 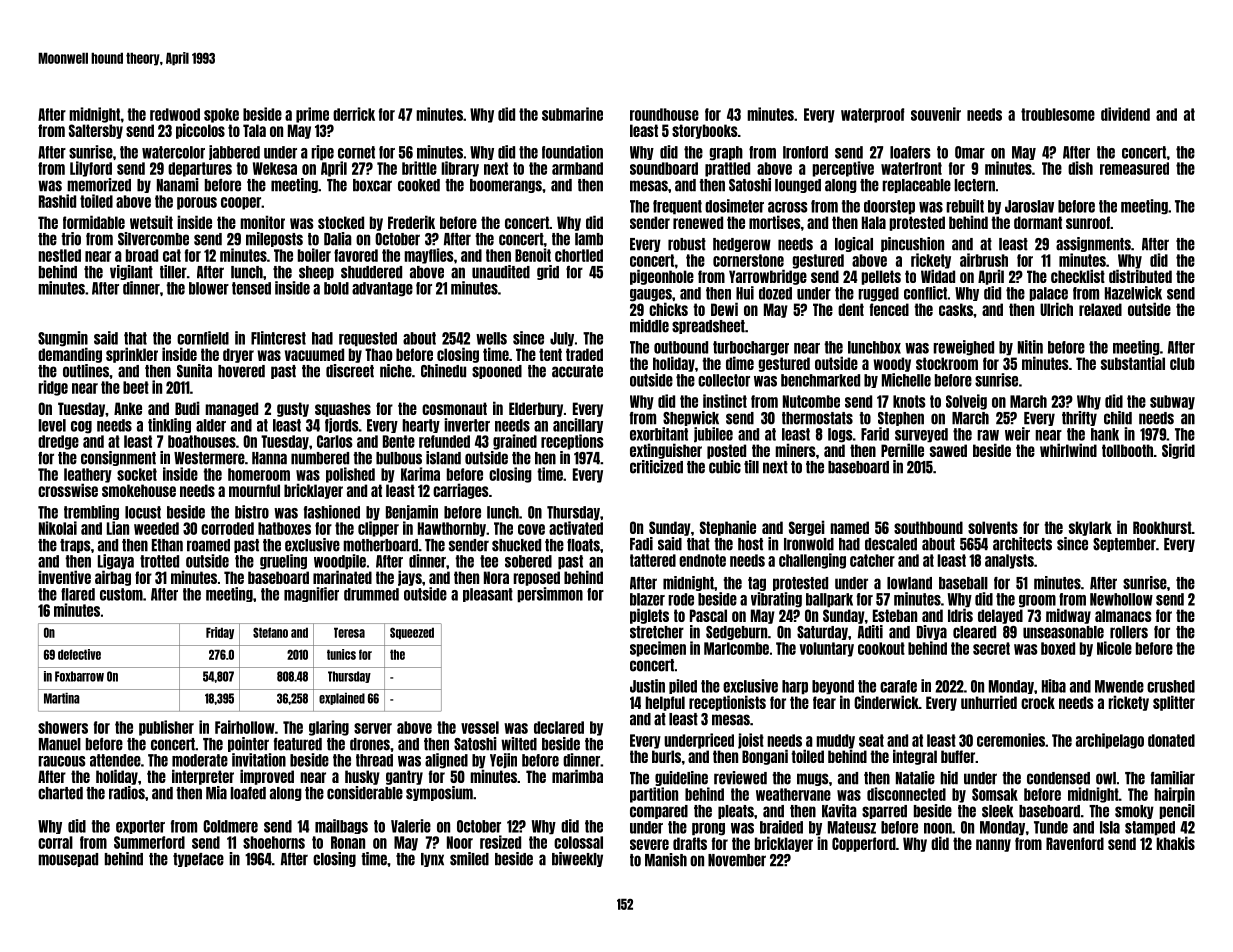 What do you see at coordinates (683, 686) in the screenshot?
I see `piled` at bounding box center [683, 686].
